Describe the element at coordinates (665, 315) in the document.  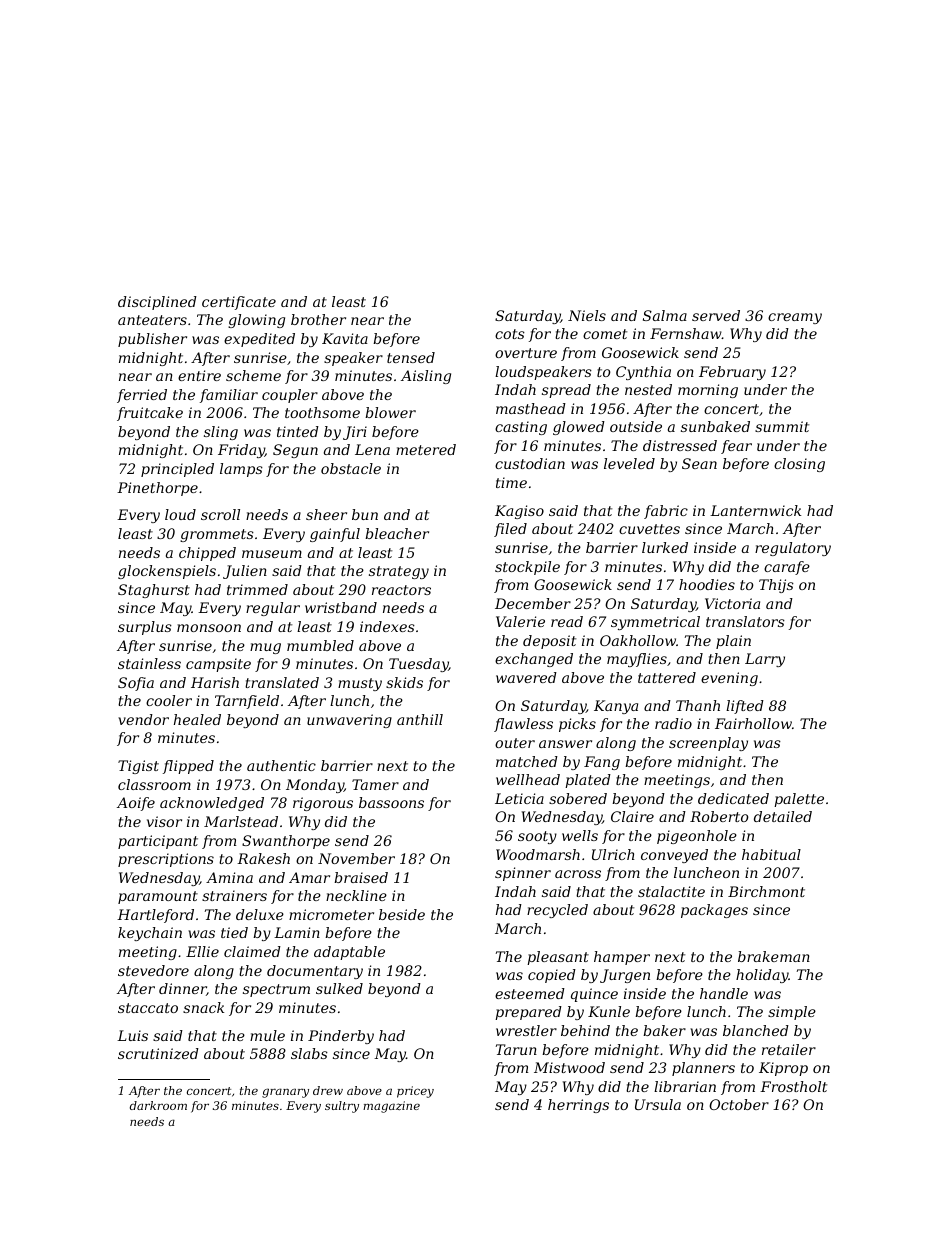
I see `Salma` at that location.
